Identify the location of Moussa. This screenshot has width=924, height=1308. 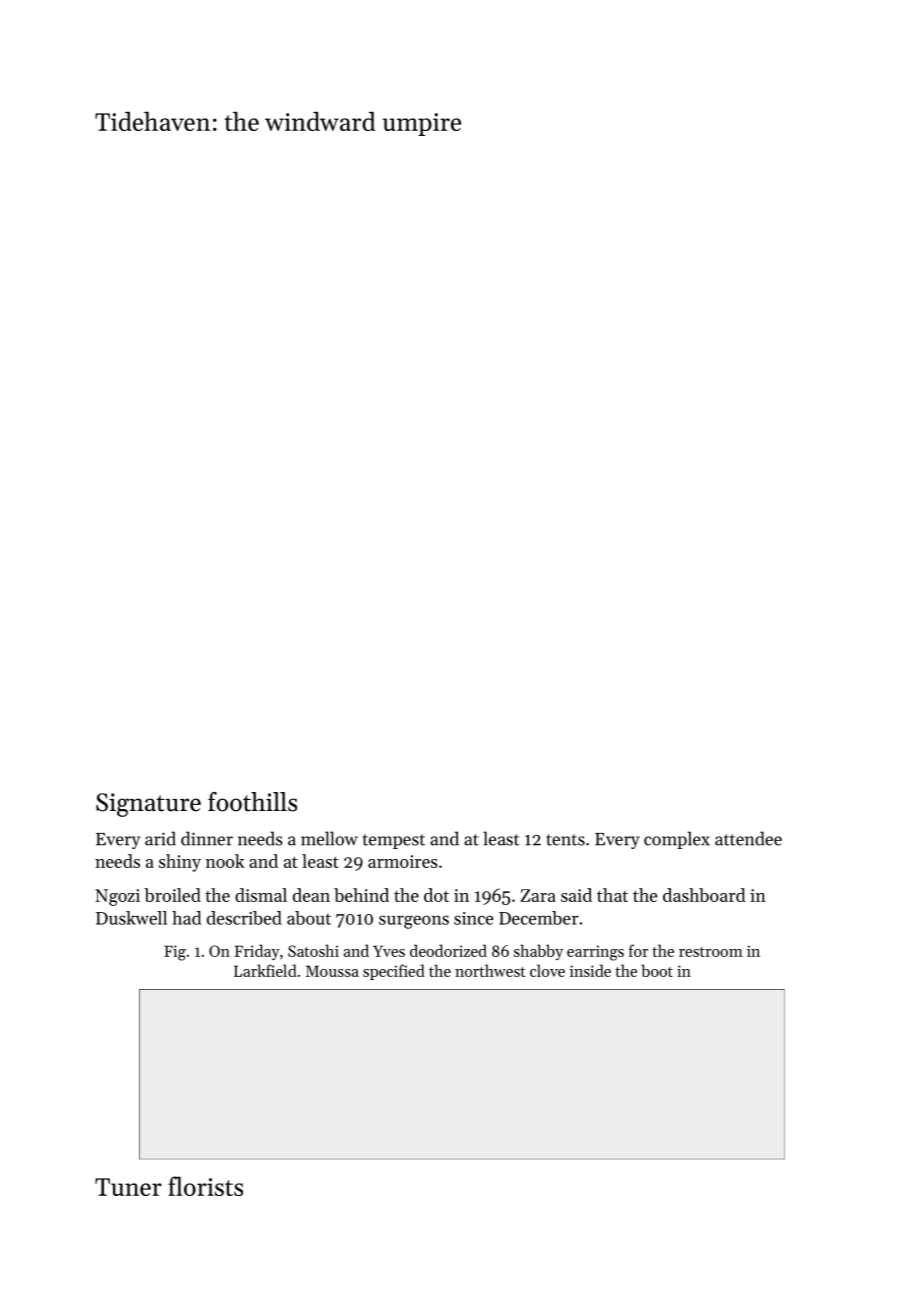
(332, 971).
